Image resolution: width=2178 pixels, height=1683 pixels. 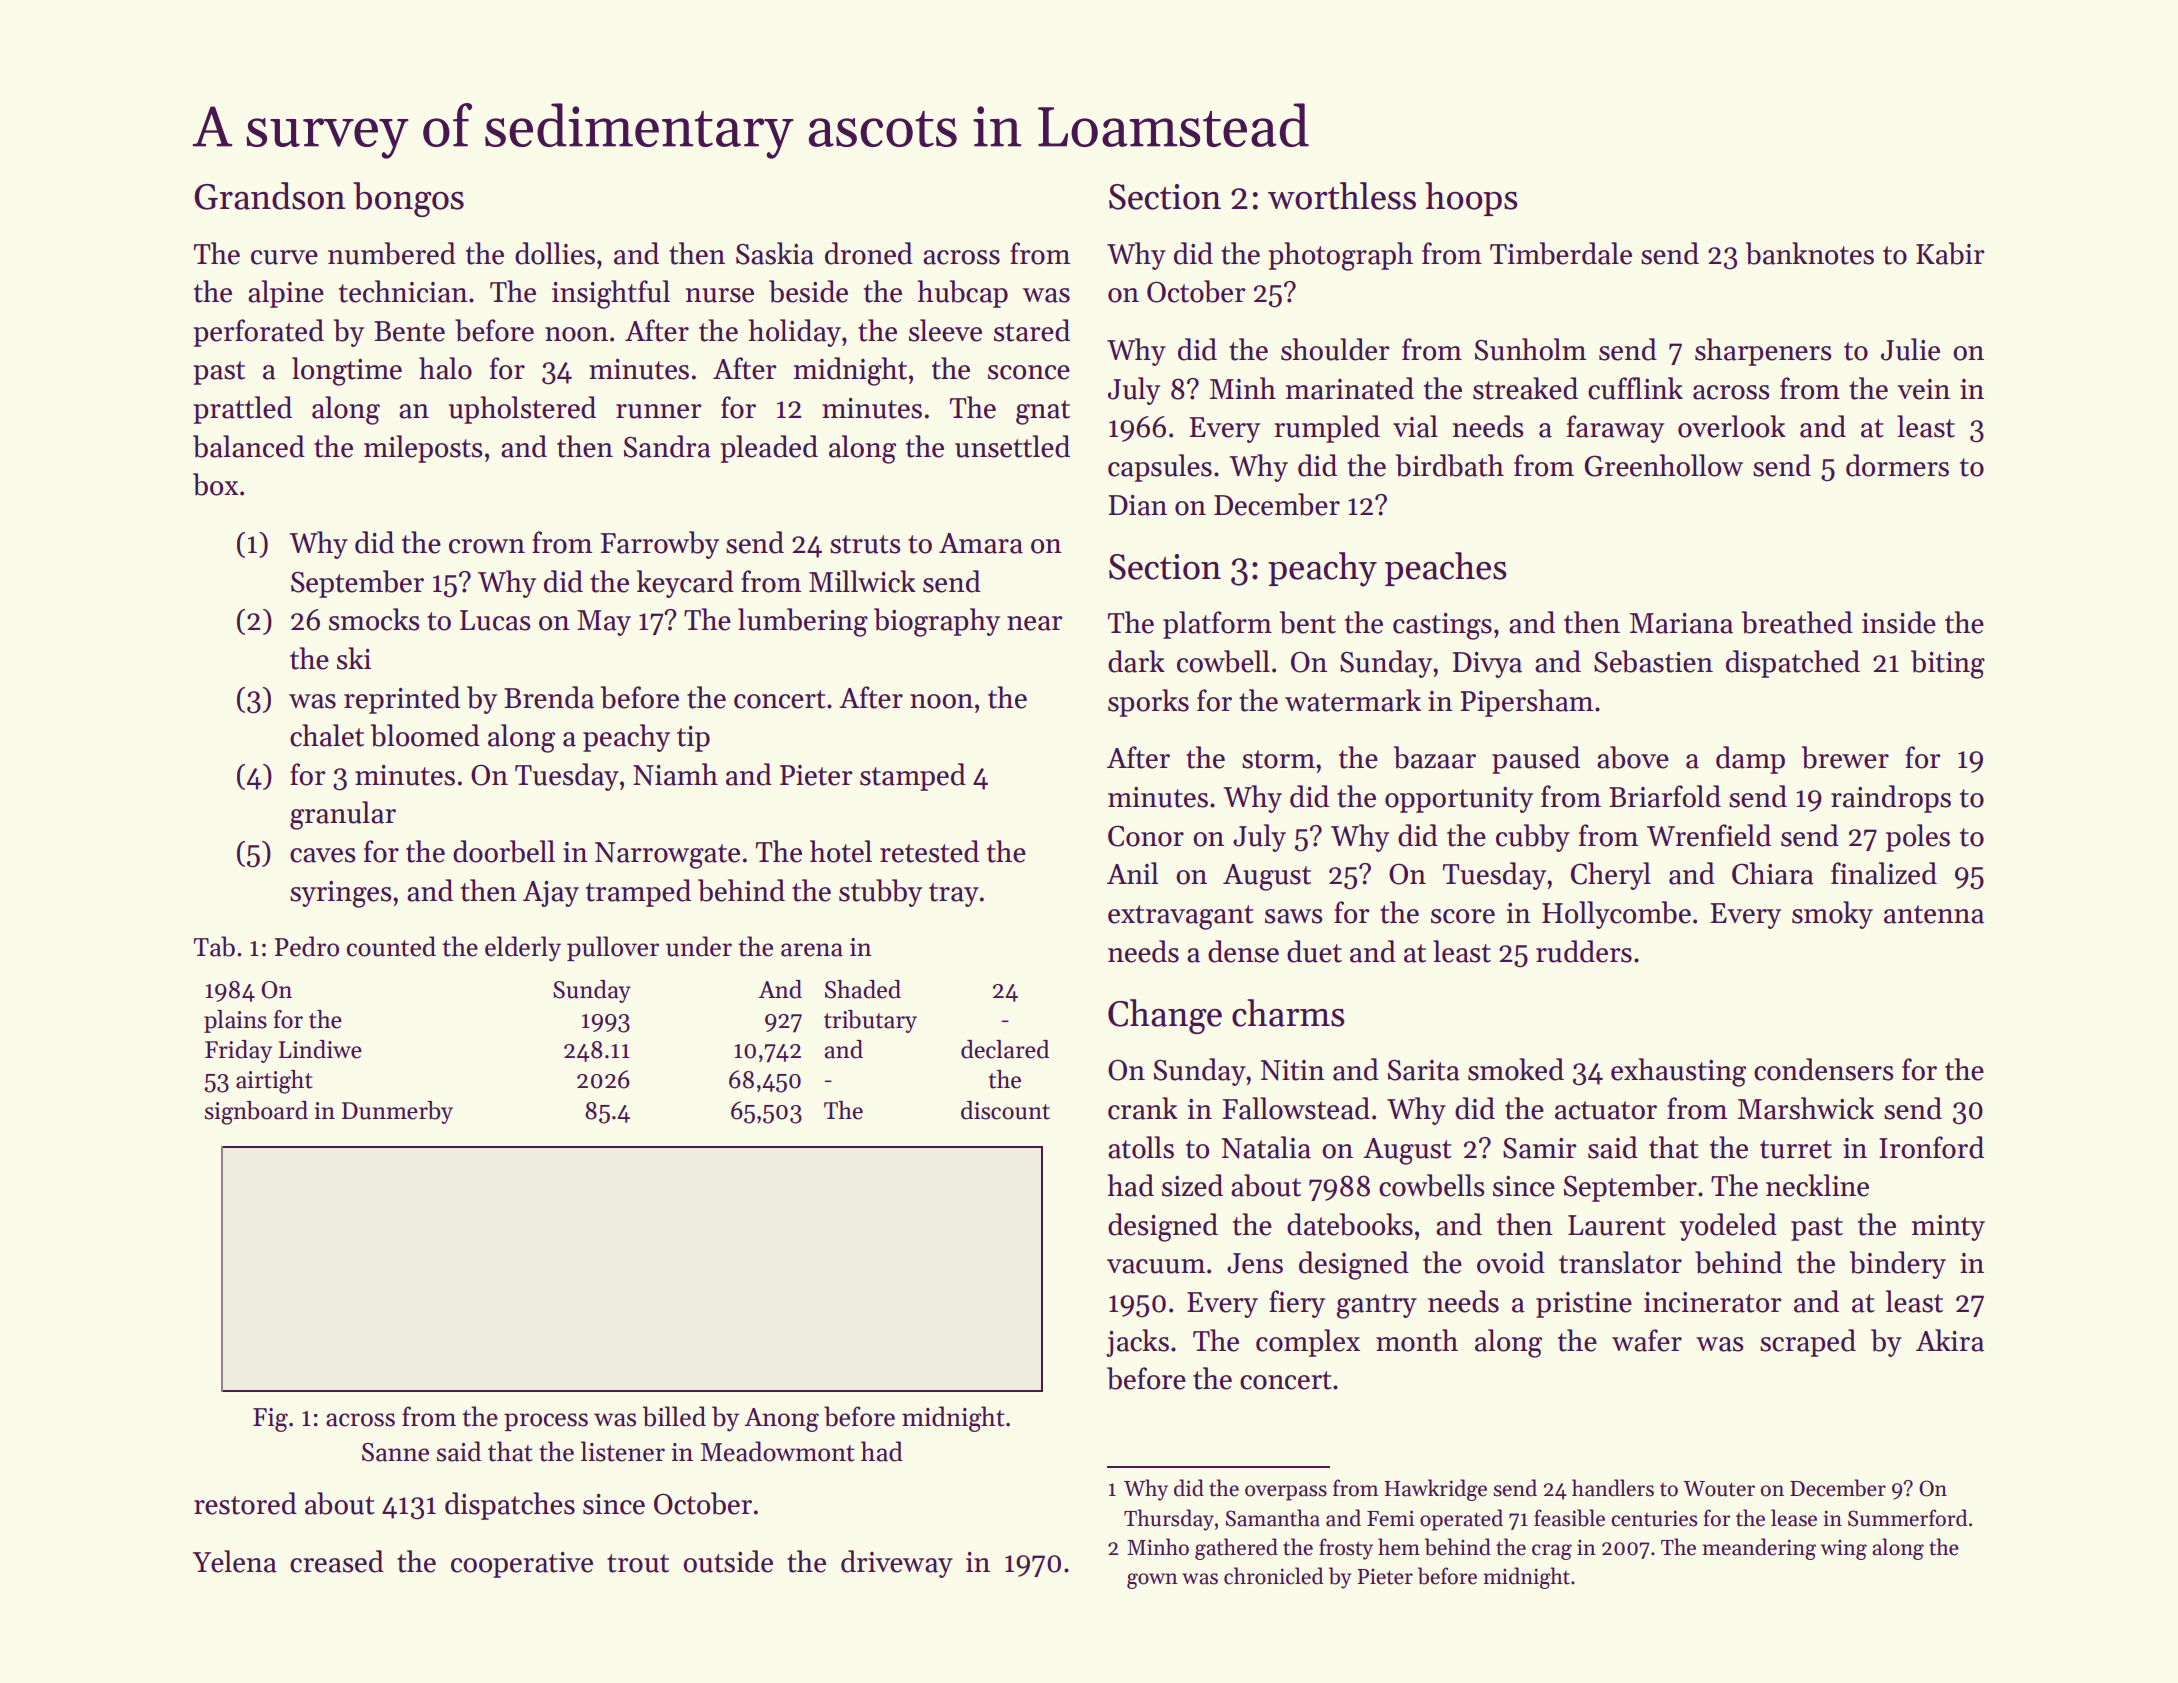 What do you see at coordinates (1141, 1147) in the screenshot?
I see `atolls` at bounding box center [1141, 1147].
